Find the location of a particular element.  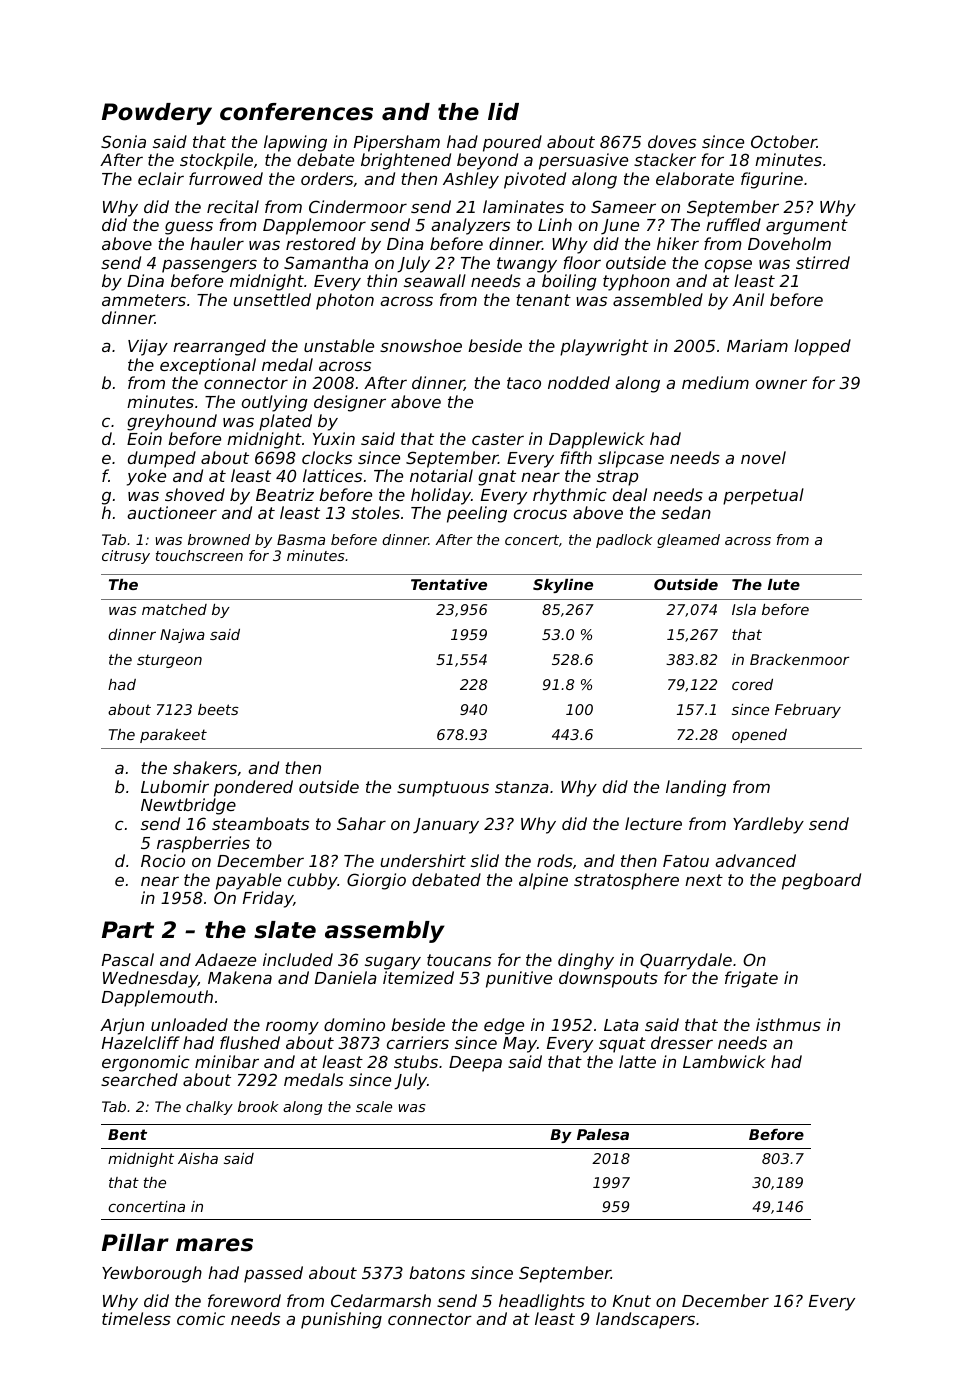

sumptuous is located at coordinates (443, 789).
